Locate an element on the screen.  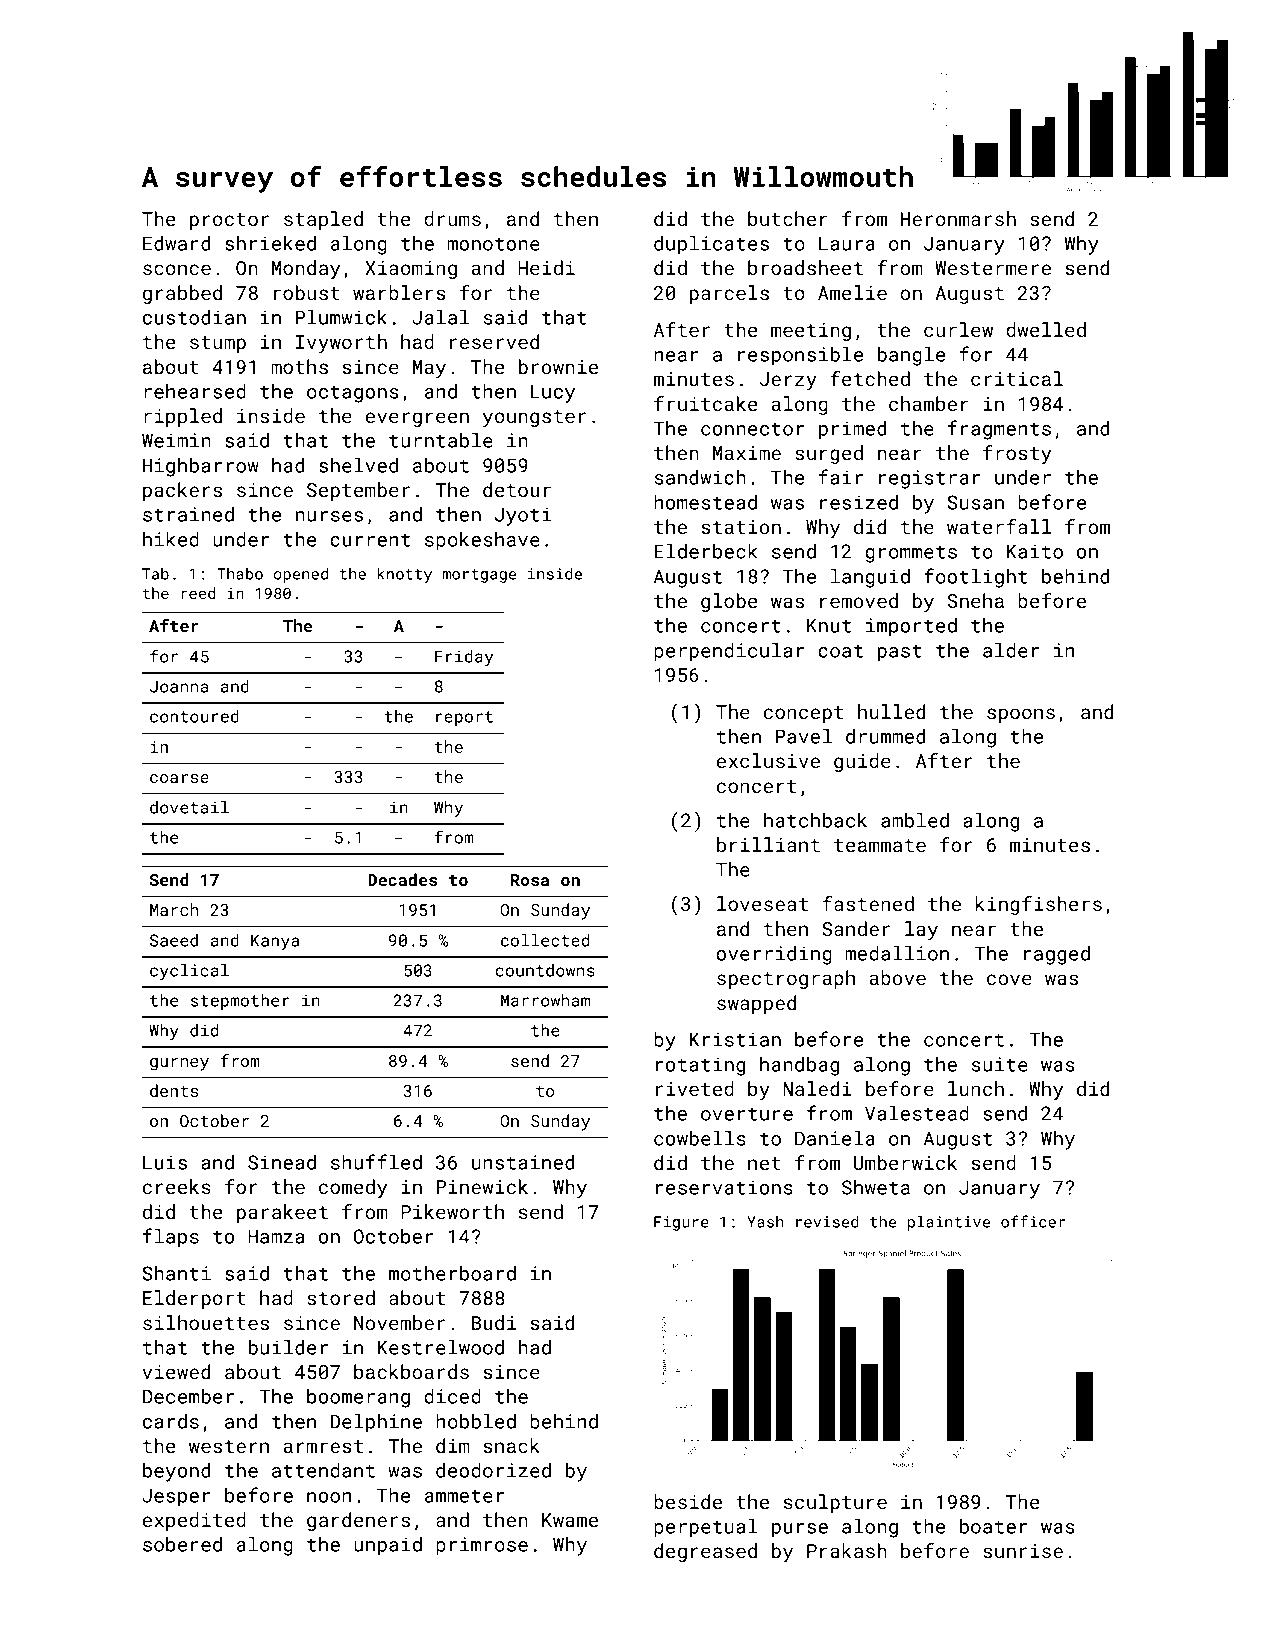
mortgage is located at coordinates (479, 576).
